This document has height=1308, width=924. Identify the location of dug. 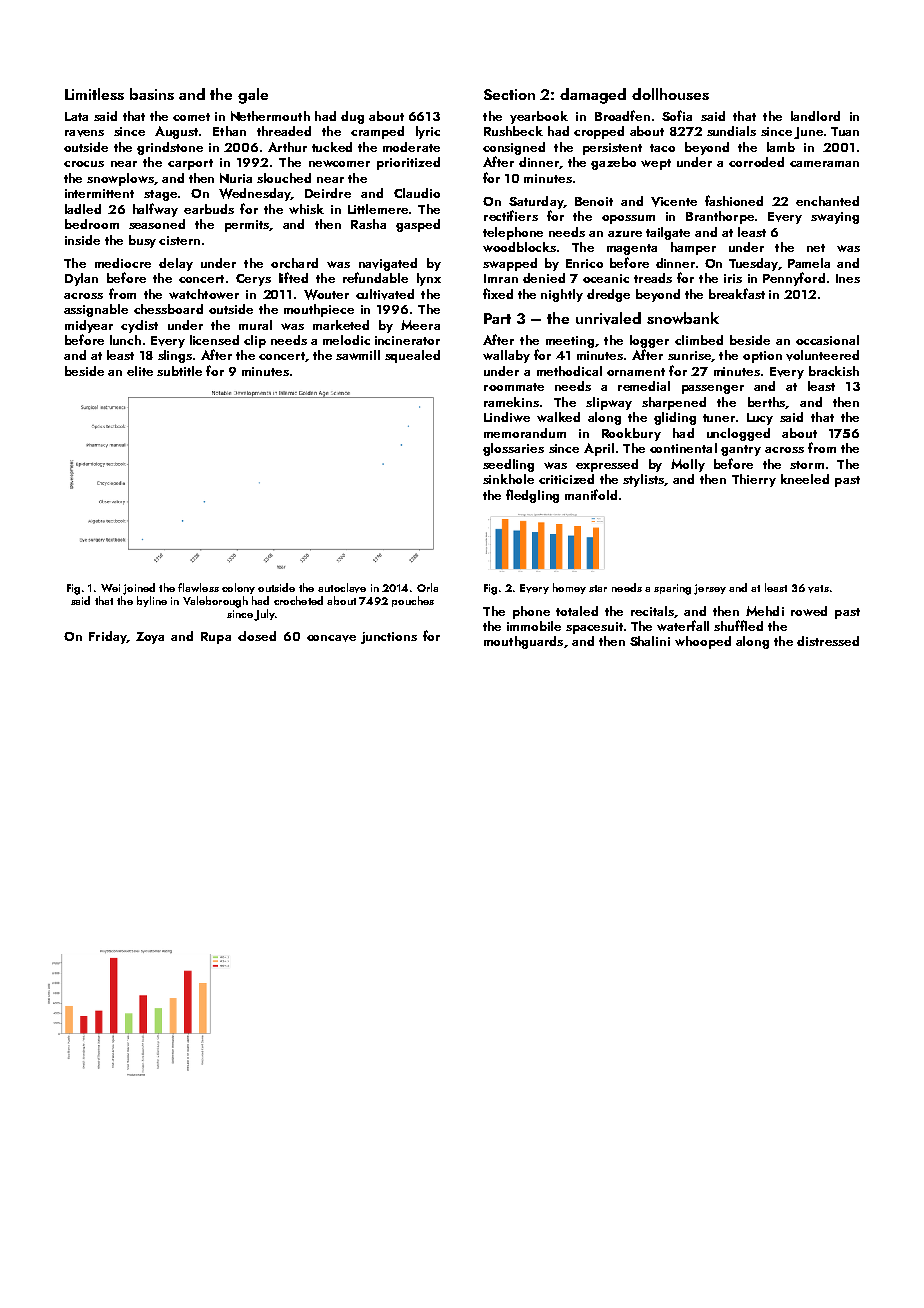
(352, 117).
